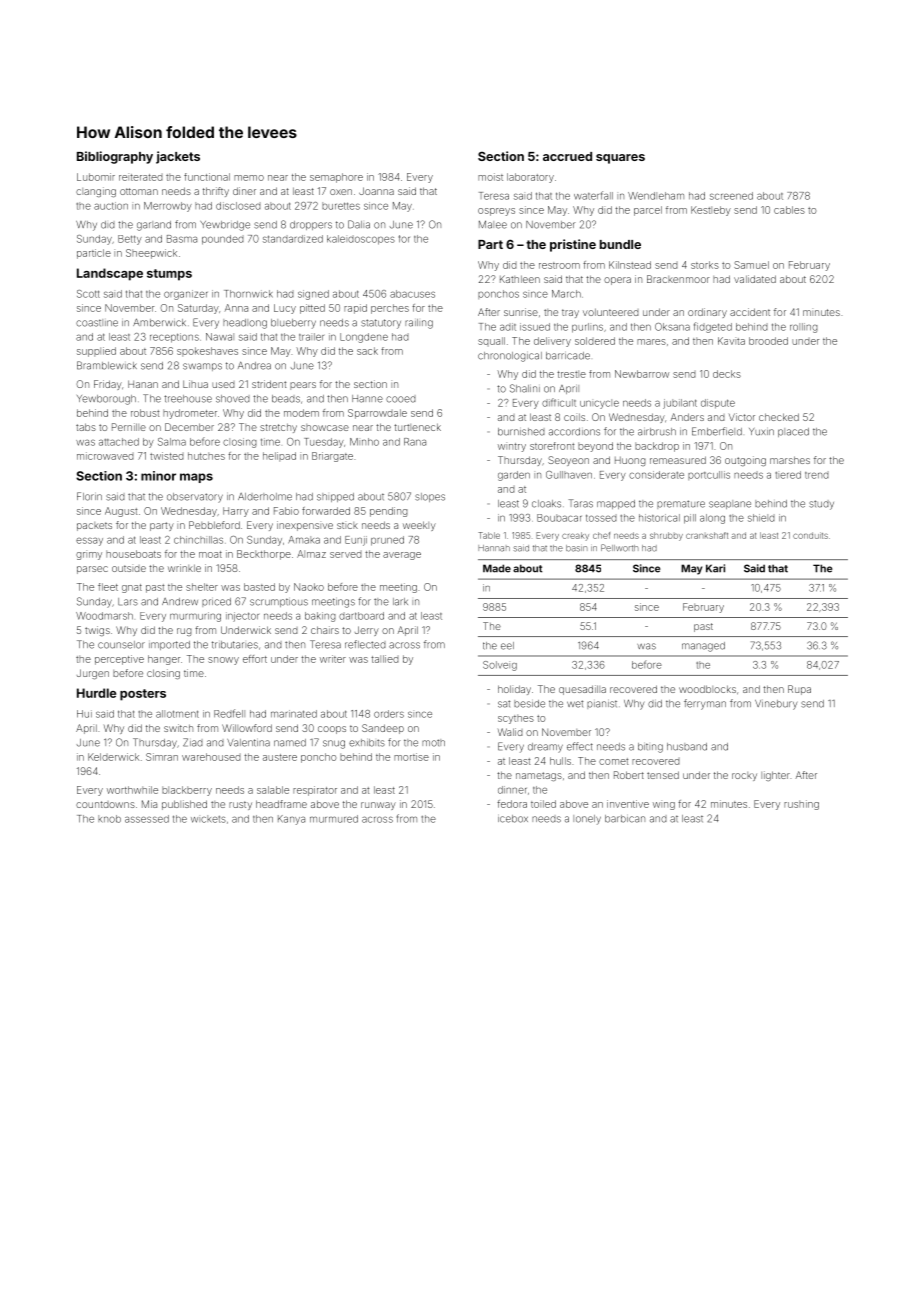  I want to click on semaphore, so click(336, 178).
